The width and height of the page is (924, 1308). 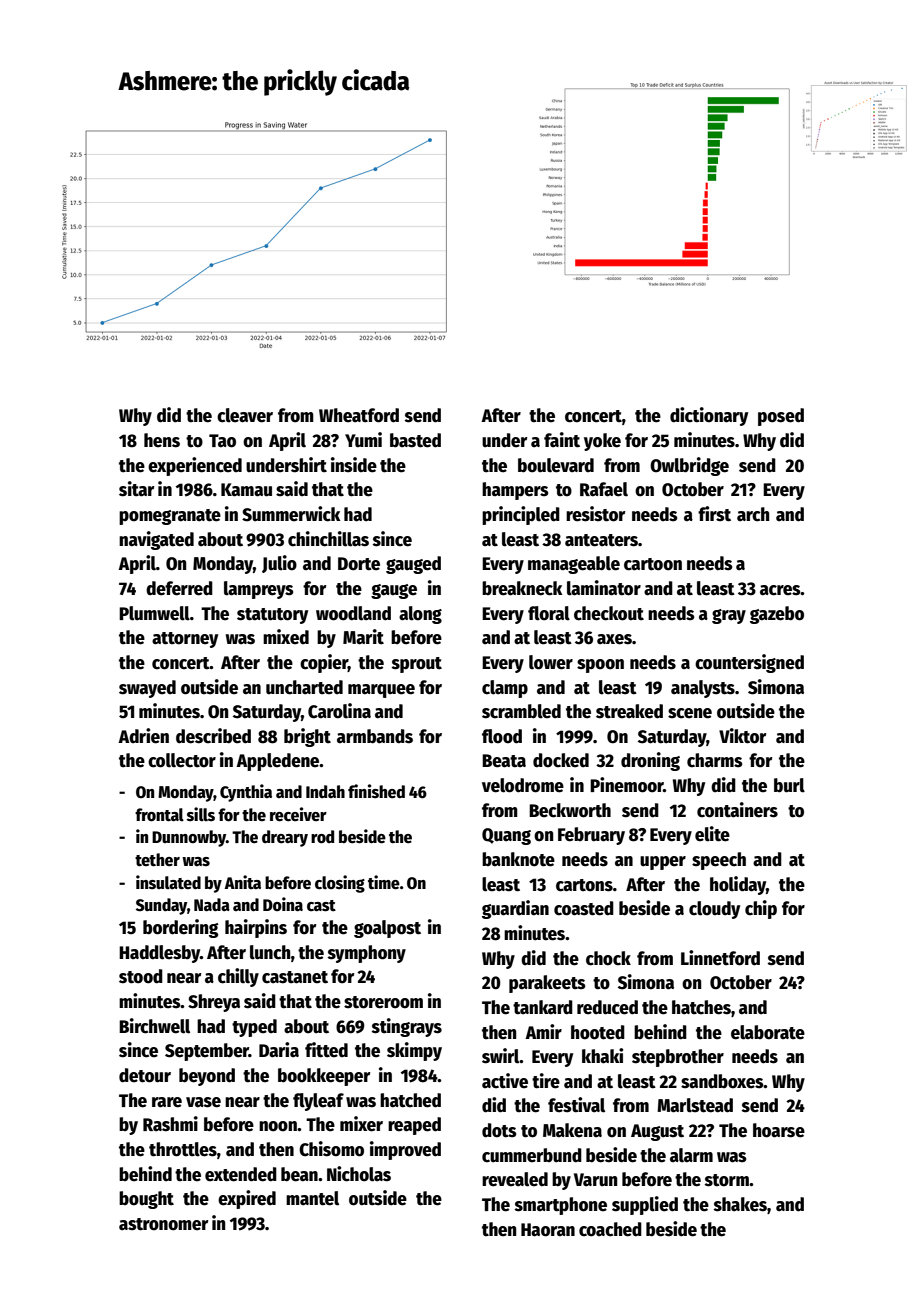 What do you see at coordinates (222, 441) in the page?
I see `Tao` at bounding box center [222, 441].
